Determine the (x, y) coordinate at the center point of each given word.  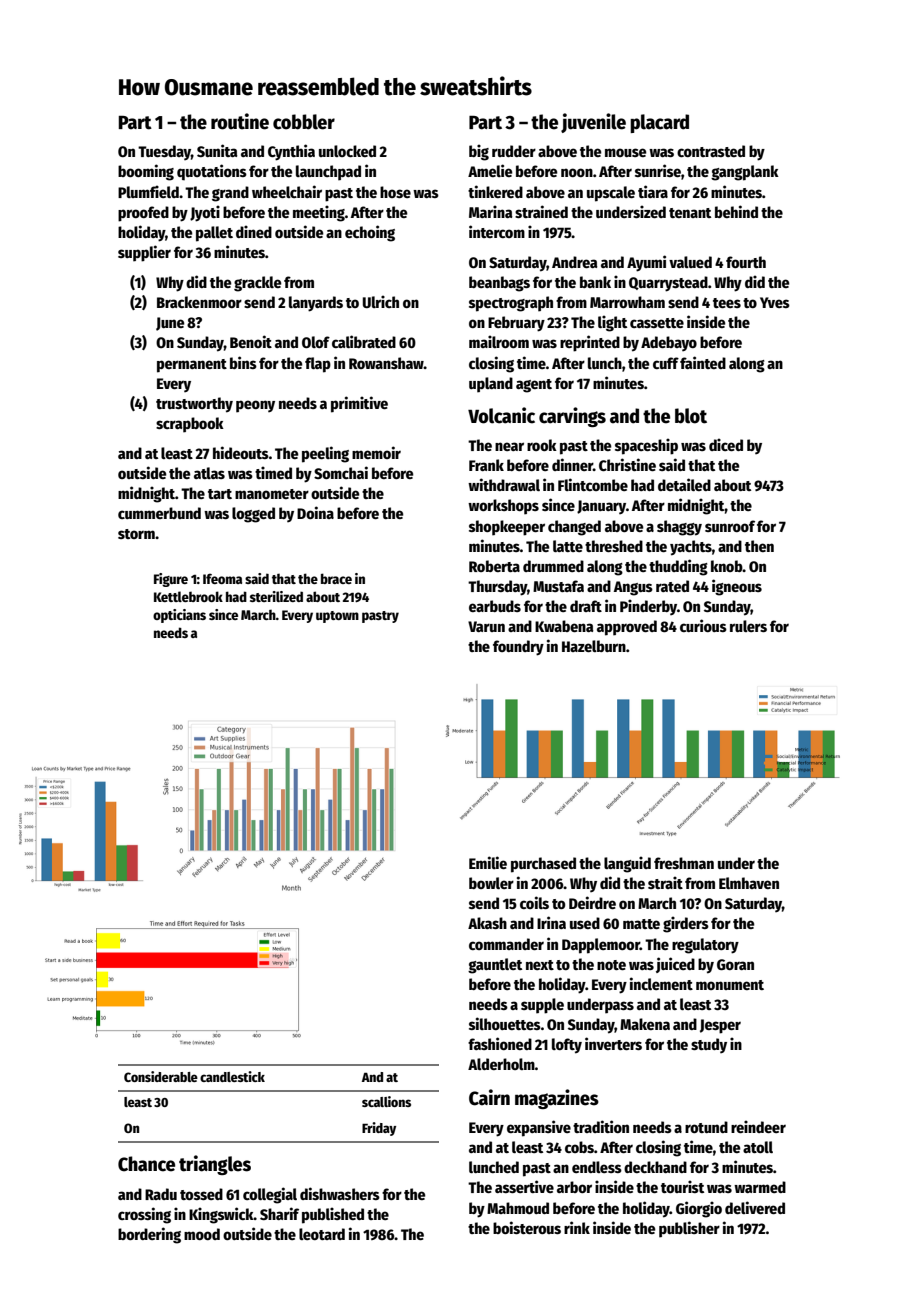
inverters (613, 1043)
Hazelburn (594, 646)
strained (541, 211)
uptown (337, 617)
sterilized (276, 596)
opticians (179, 616)
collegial (270, 1195)
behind (736, 211)
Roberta (494, 566)
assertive (524, 1186)
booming (146, 172)
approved (627, 628)
